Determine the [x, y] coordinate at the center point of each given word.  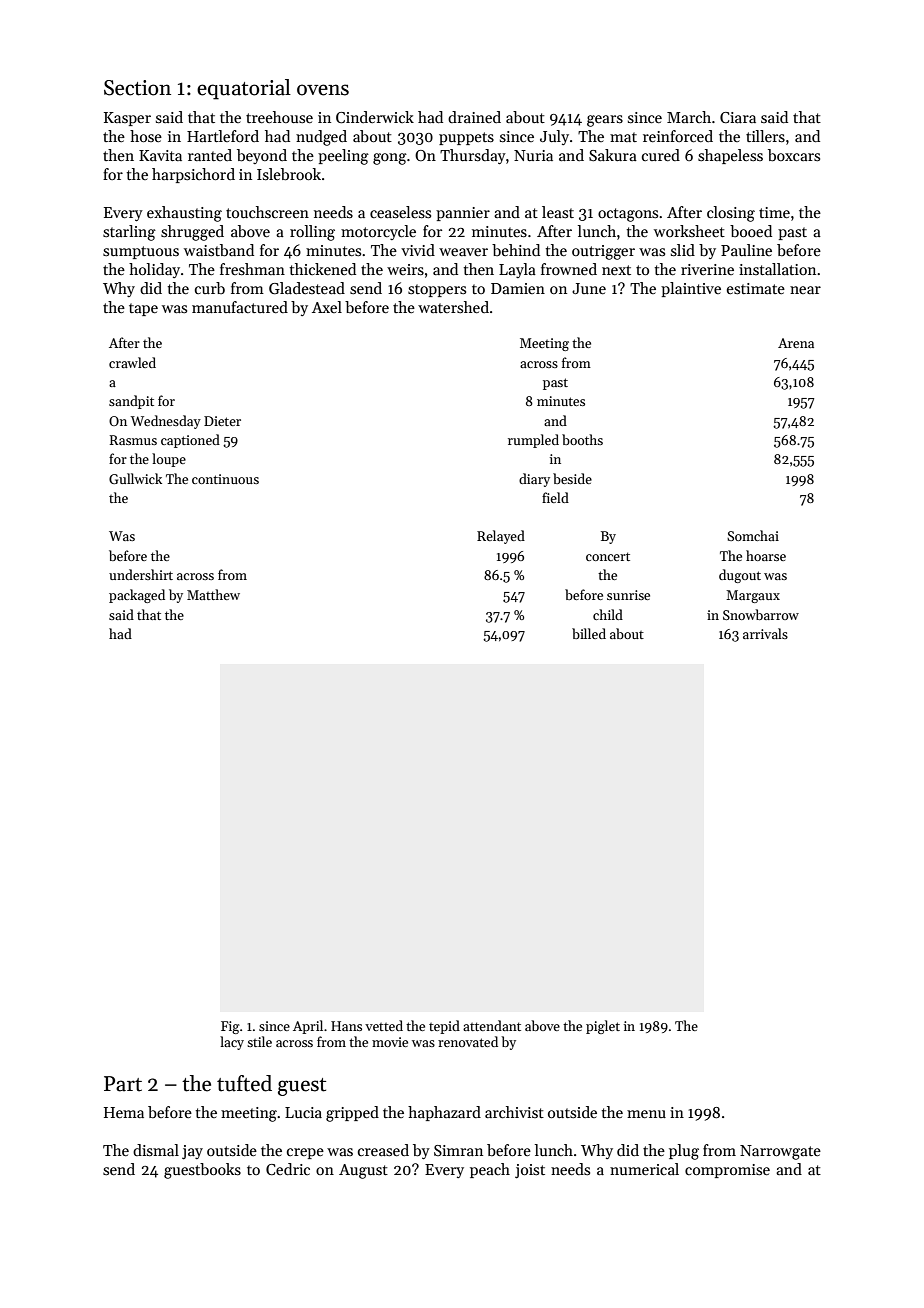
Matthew [213, 594]
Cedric [288, 1169]
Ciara [738, 117]
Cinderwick [375, 117]
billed [589, 633]
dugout [740, 576]
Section [137, 88]
